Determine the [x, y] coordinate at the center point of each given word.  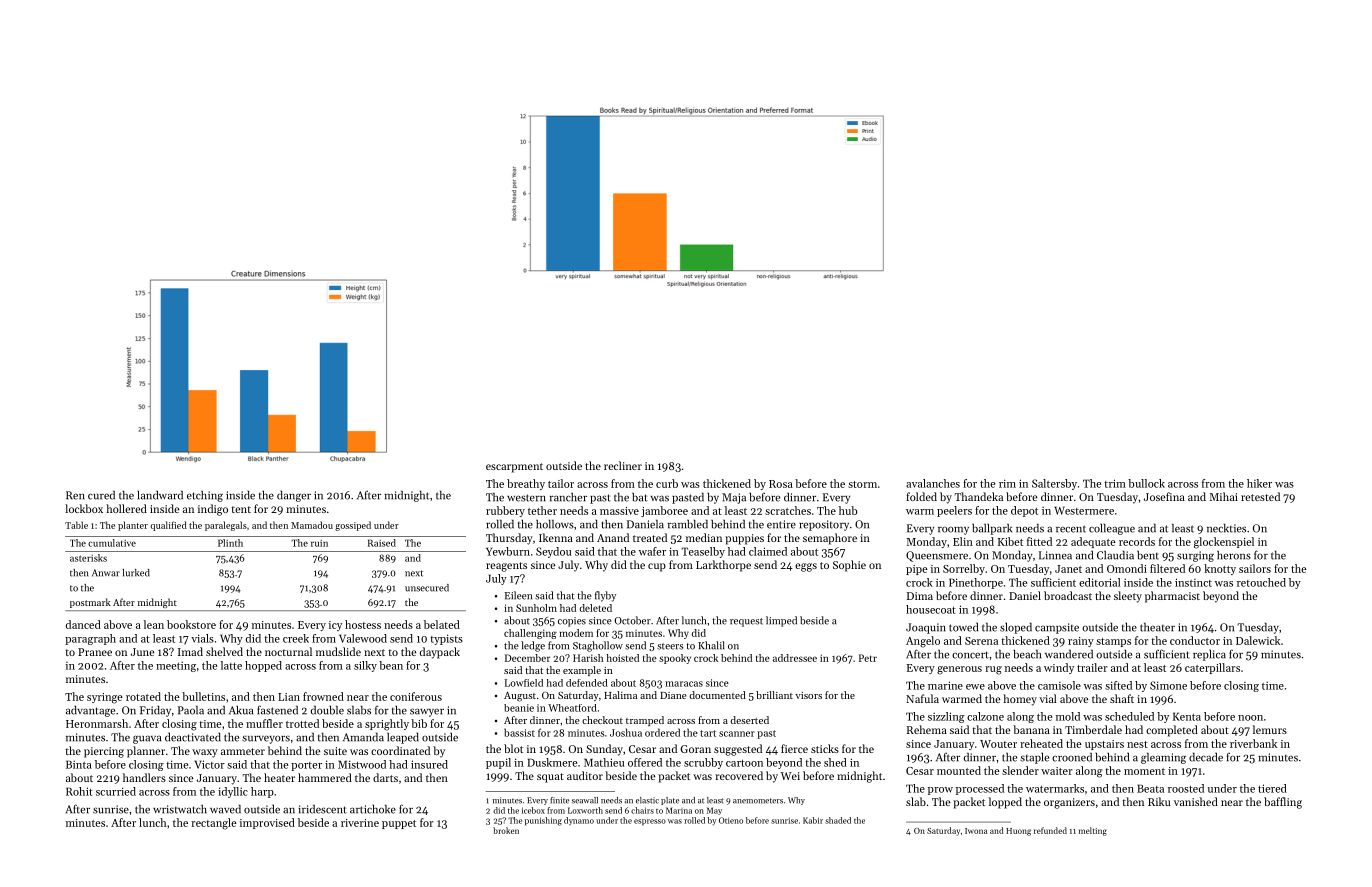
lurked [136, 573]
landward [160, 495]
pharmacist [1172, 597]
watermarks [1055, 788]
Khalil [711, 645]
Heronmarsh [97, 723]
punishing [543, 821]
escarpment [514, 468]
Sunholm [536, 608]
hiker [1259, 483]
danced [83, 624]
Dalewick [1258, 640]
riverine [360, 823]
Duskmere [552, 762]
